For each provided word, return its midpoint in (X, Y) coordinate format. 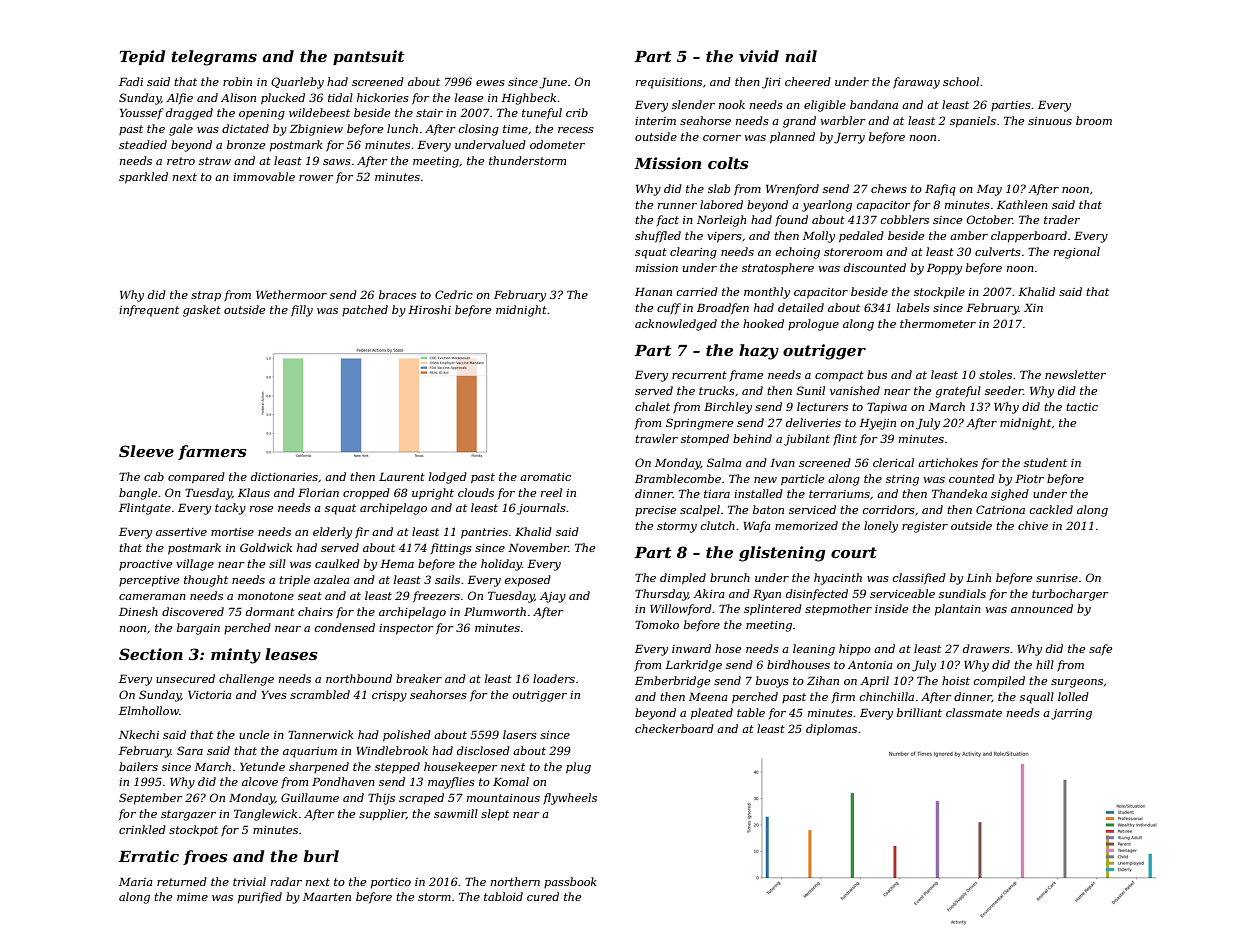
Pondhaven (343, 781)
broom (1094, 120)
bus (877, 374)
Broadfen (723, 308)
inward (691, 648)
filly (302, 311)
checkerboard (674, 728)
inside (891, 608)
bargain (198, 629)
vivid (759, 56)
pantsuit (369, 57)
